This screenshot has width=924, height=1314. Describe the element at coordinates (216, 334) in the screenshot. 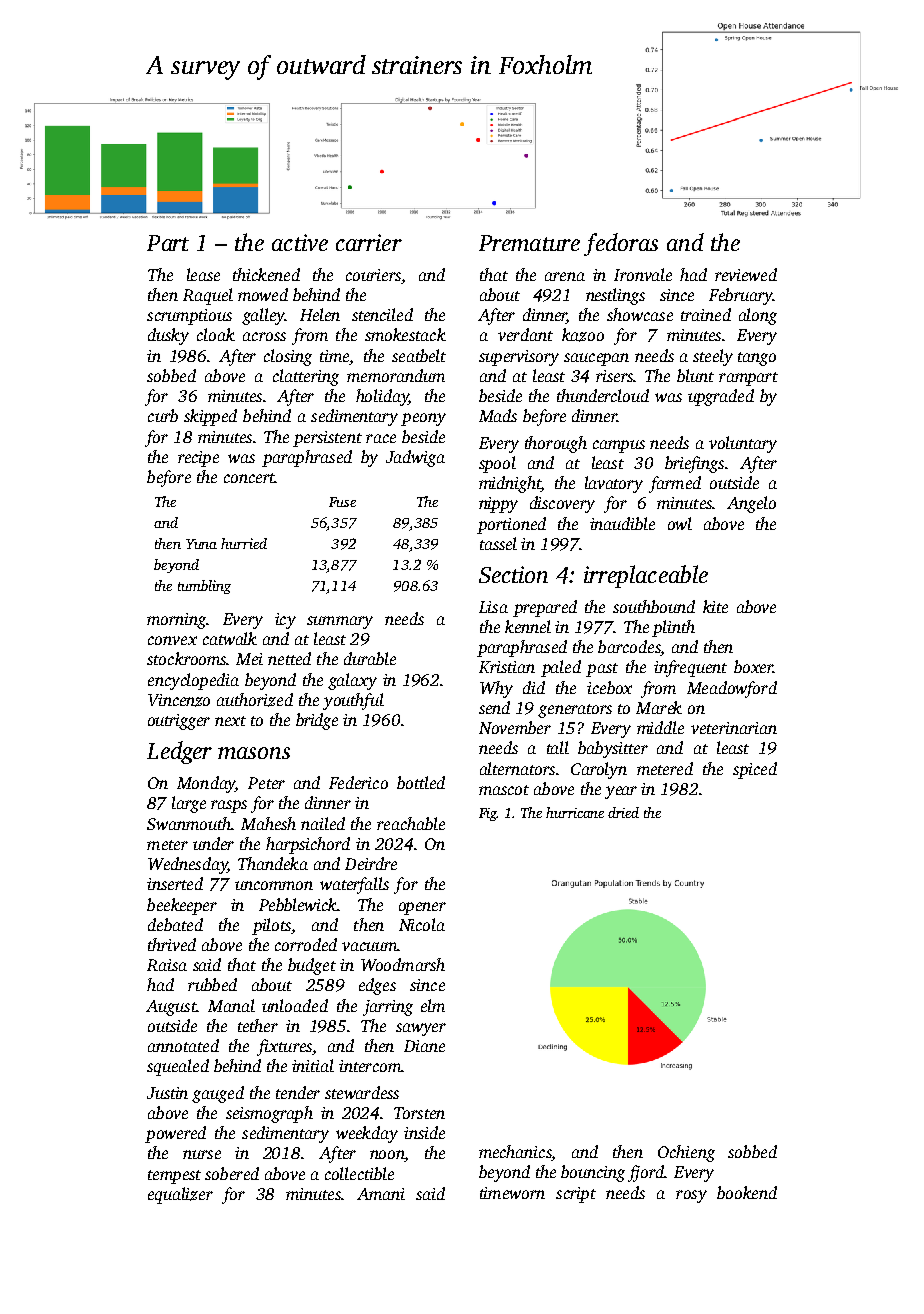

I see `cloak` at that location.
